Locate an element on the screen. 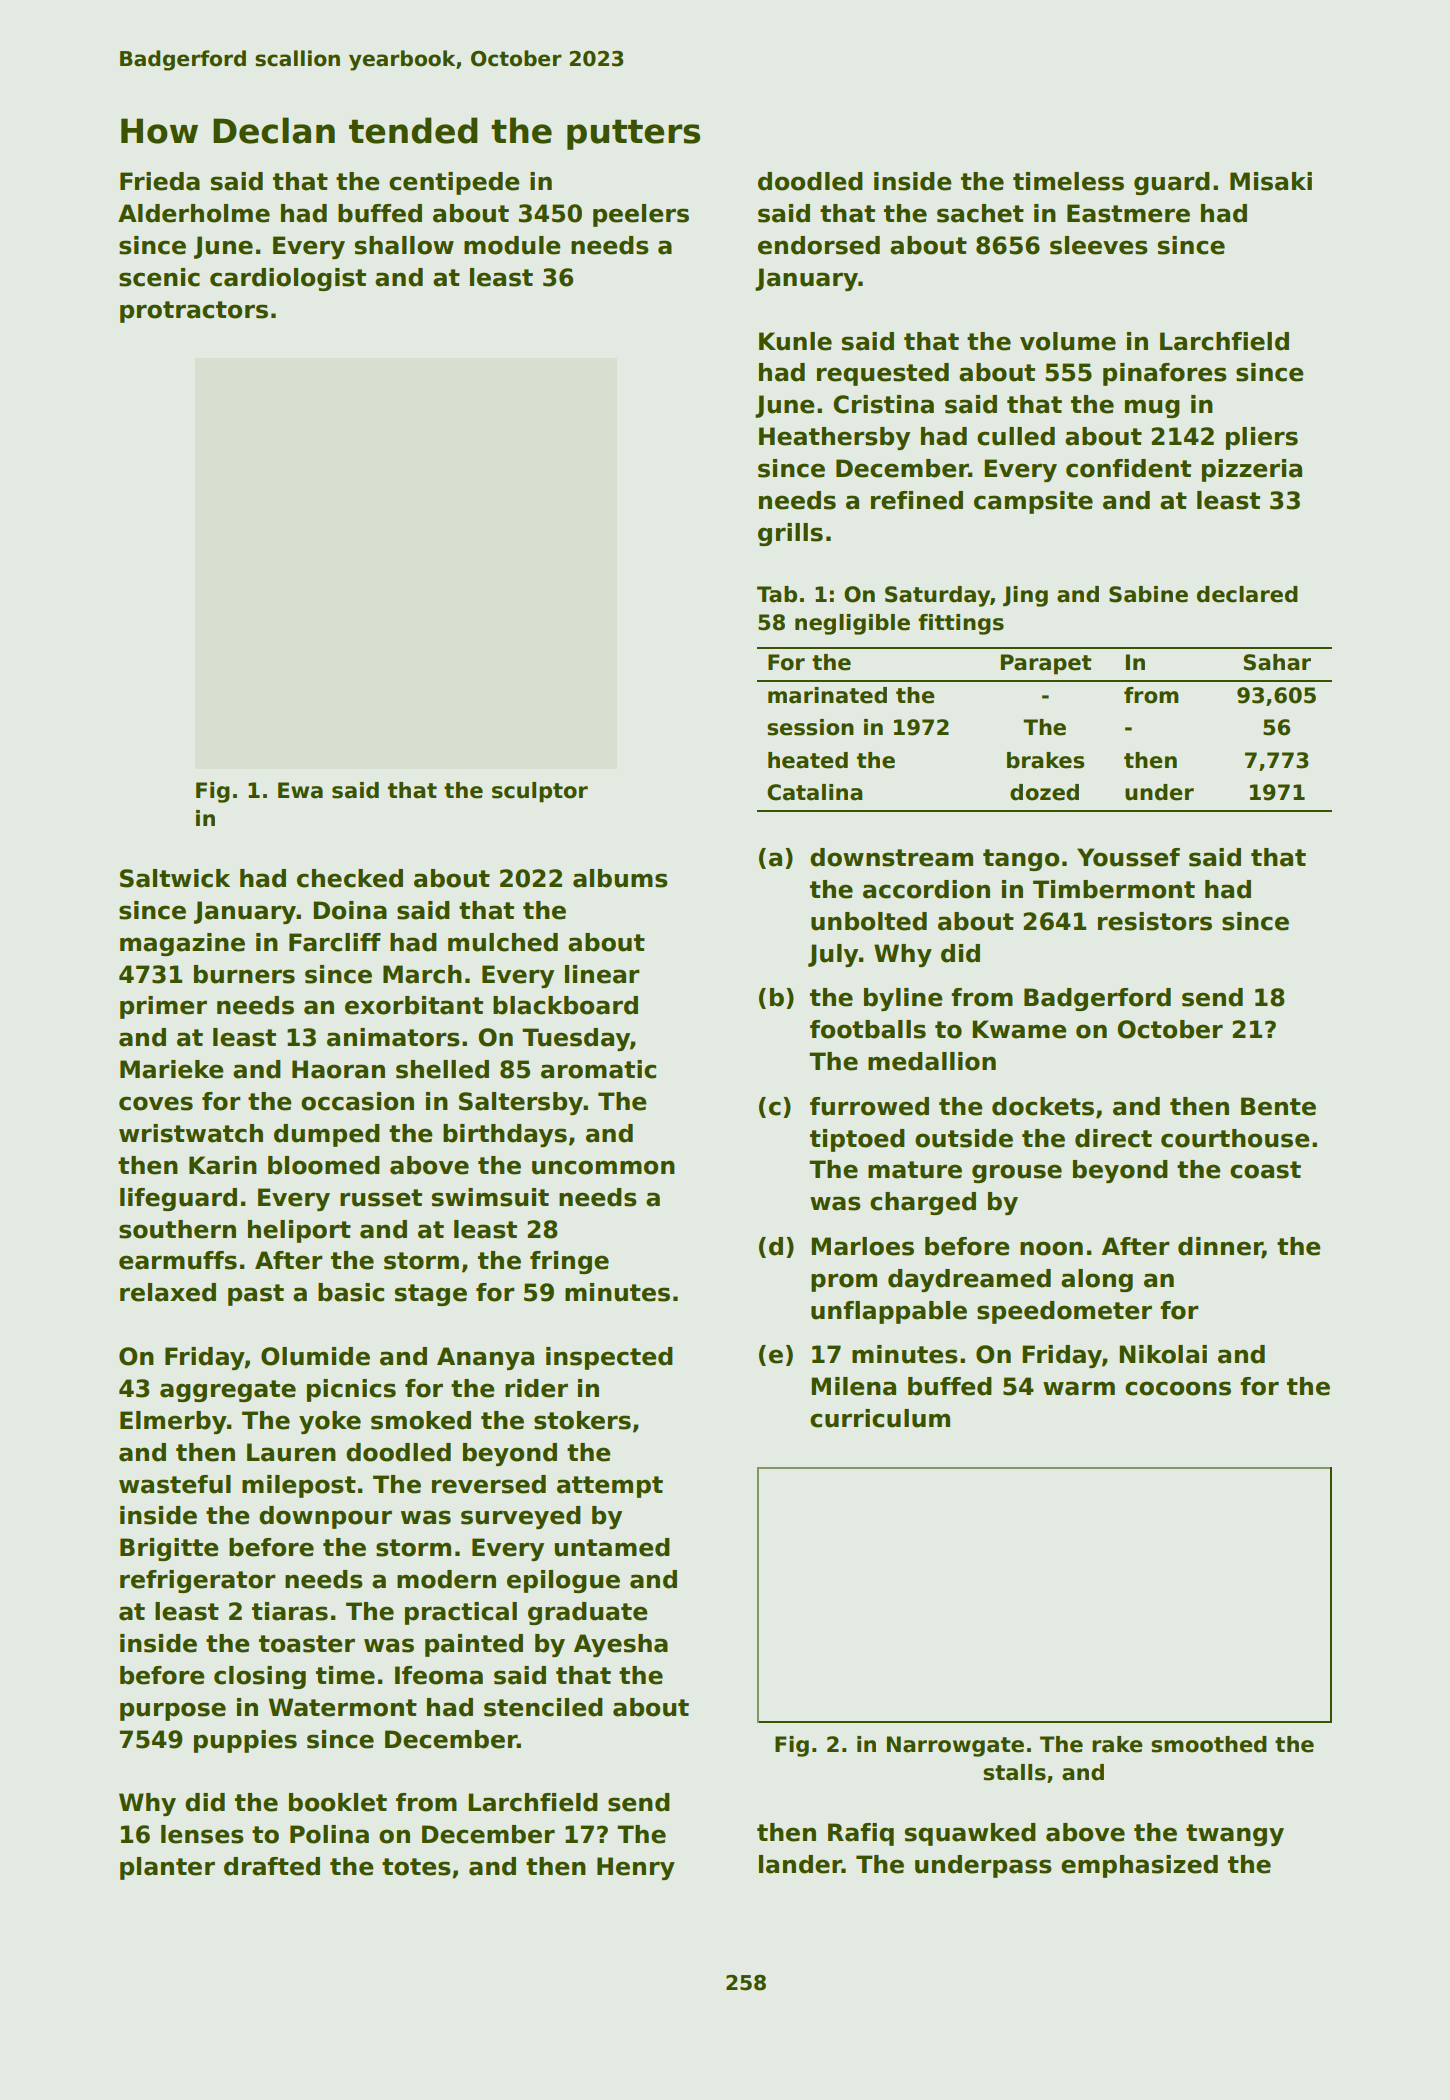 The width and height of the screenshot is (1450, 2100). blackboard is located at coordinates (565, 1005).
